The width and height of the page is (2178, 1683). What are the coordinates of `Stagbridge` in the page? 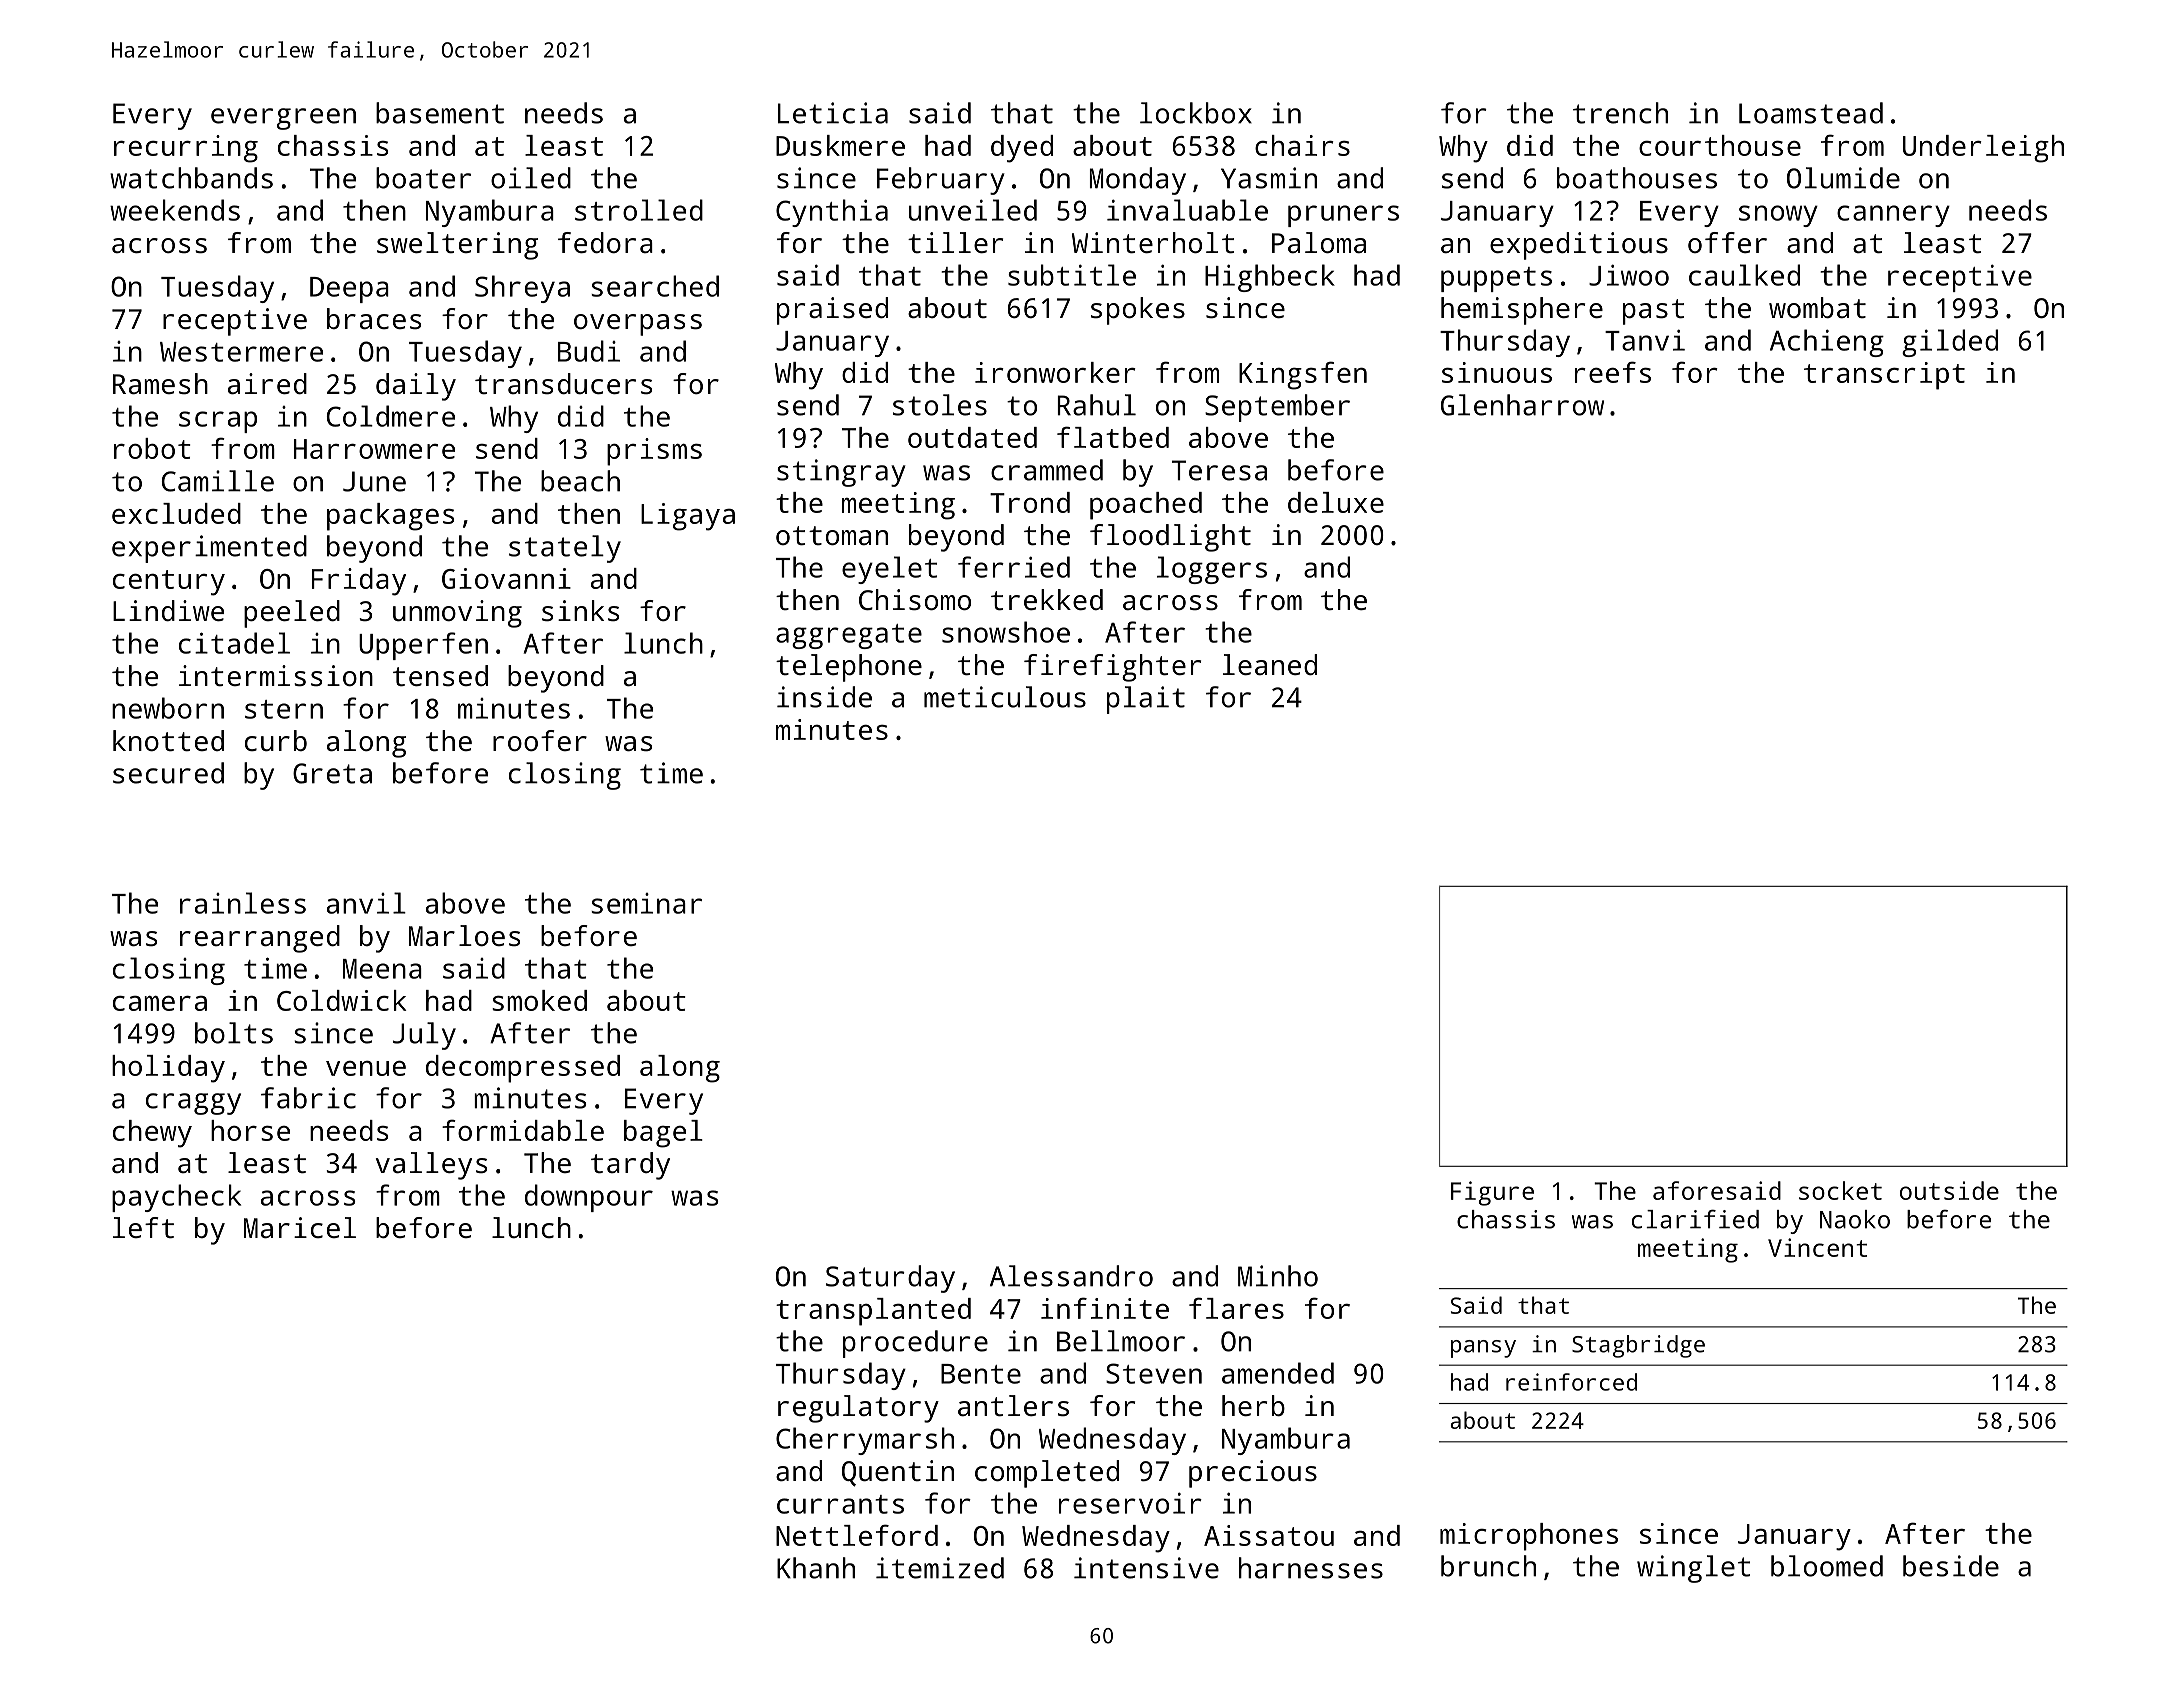 It's located at (1638, 1346).
